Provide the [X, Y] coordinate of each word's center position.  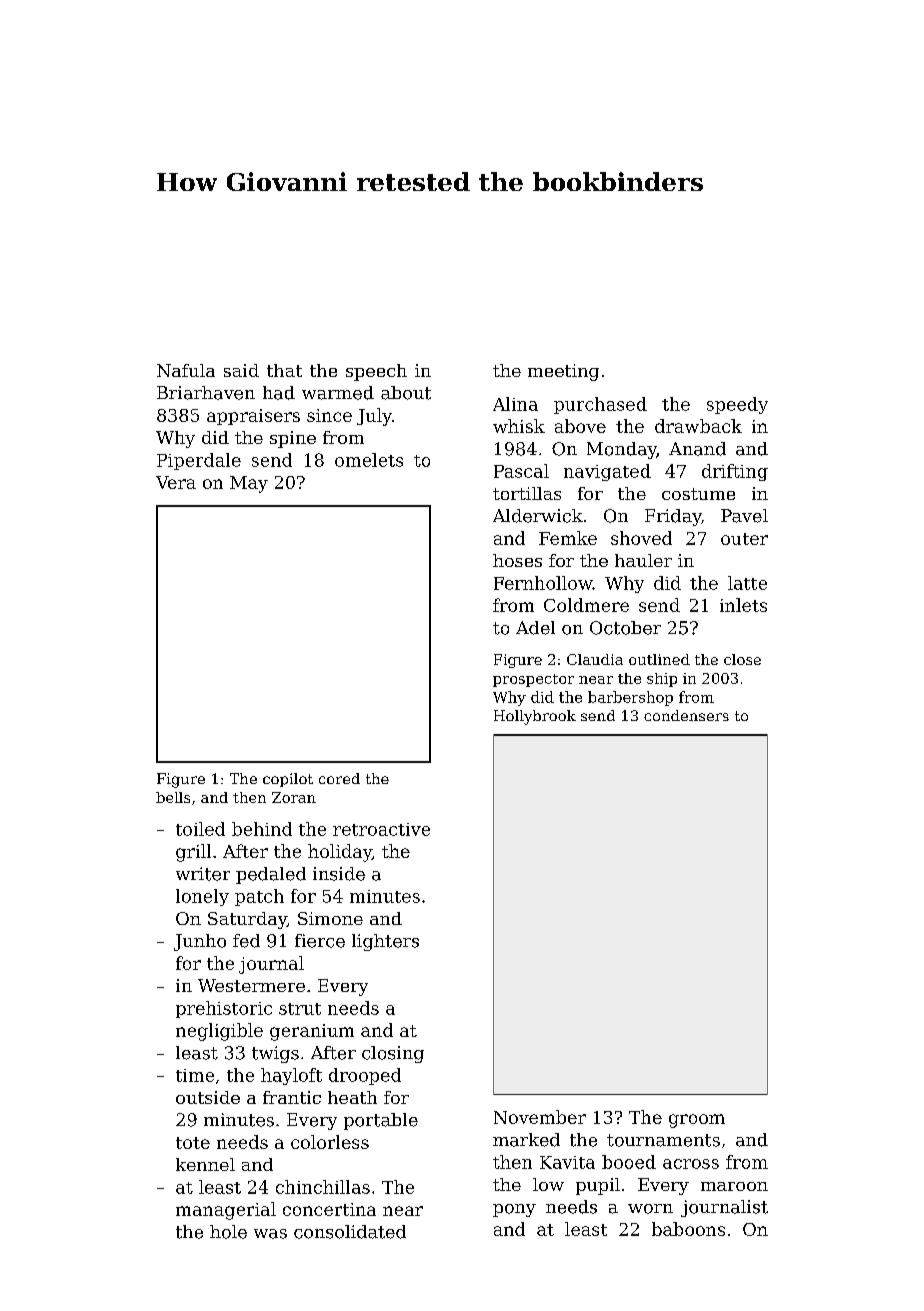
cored [339, 778]
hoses [517, 560]
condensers [686, 715]
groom [697, 1121]
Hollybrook [535, 717]
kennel [205, 1164]
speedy [737, 405]
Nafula [186, 370]
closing [393, 1054]
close [742, 659]
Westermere [251, 985]
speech [376, 372]
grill [193, 853]
